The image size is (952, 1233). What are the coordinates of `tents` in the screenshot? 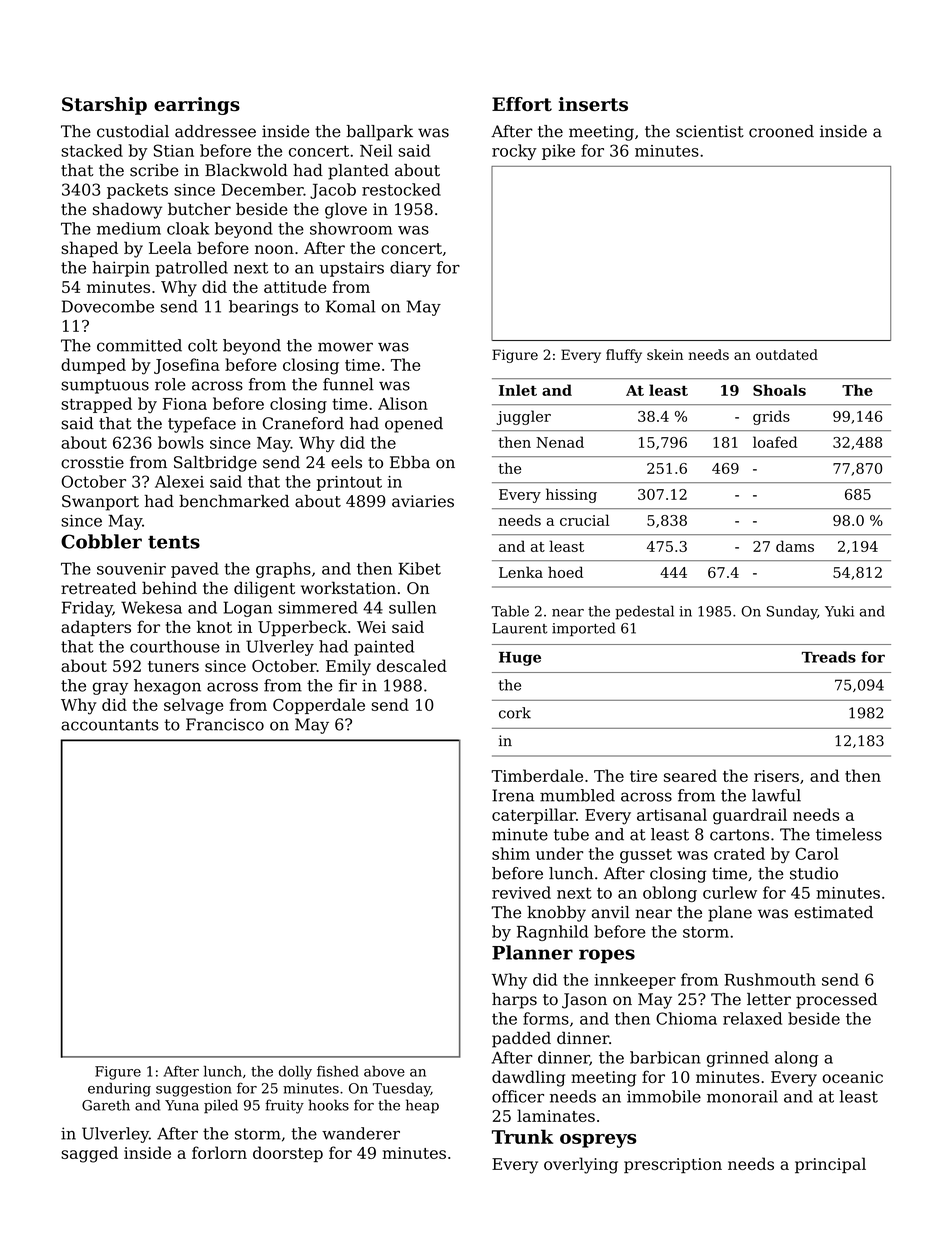 It's located at (174, 542).
